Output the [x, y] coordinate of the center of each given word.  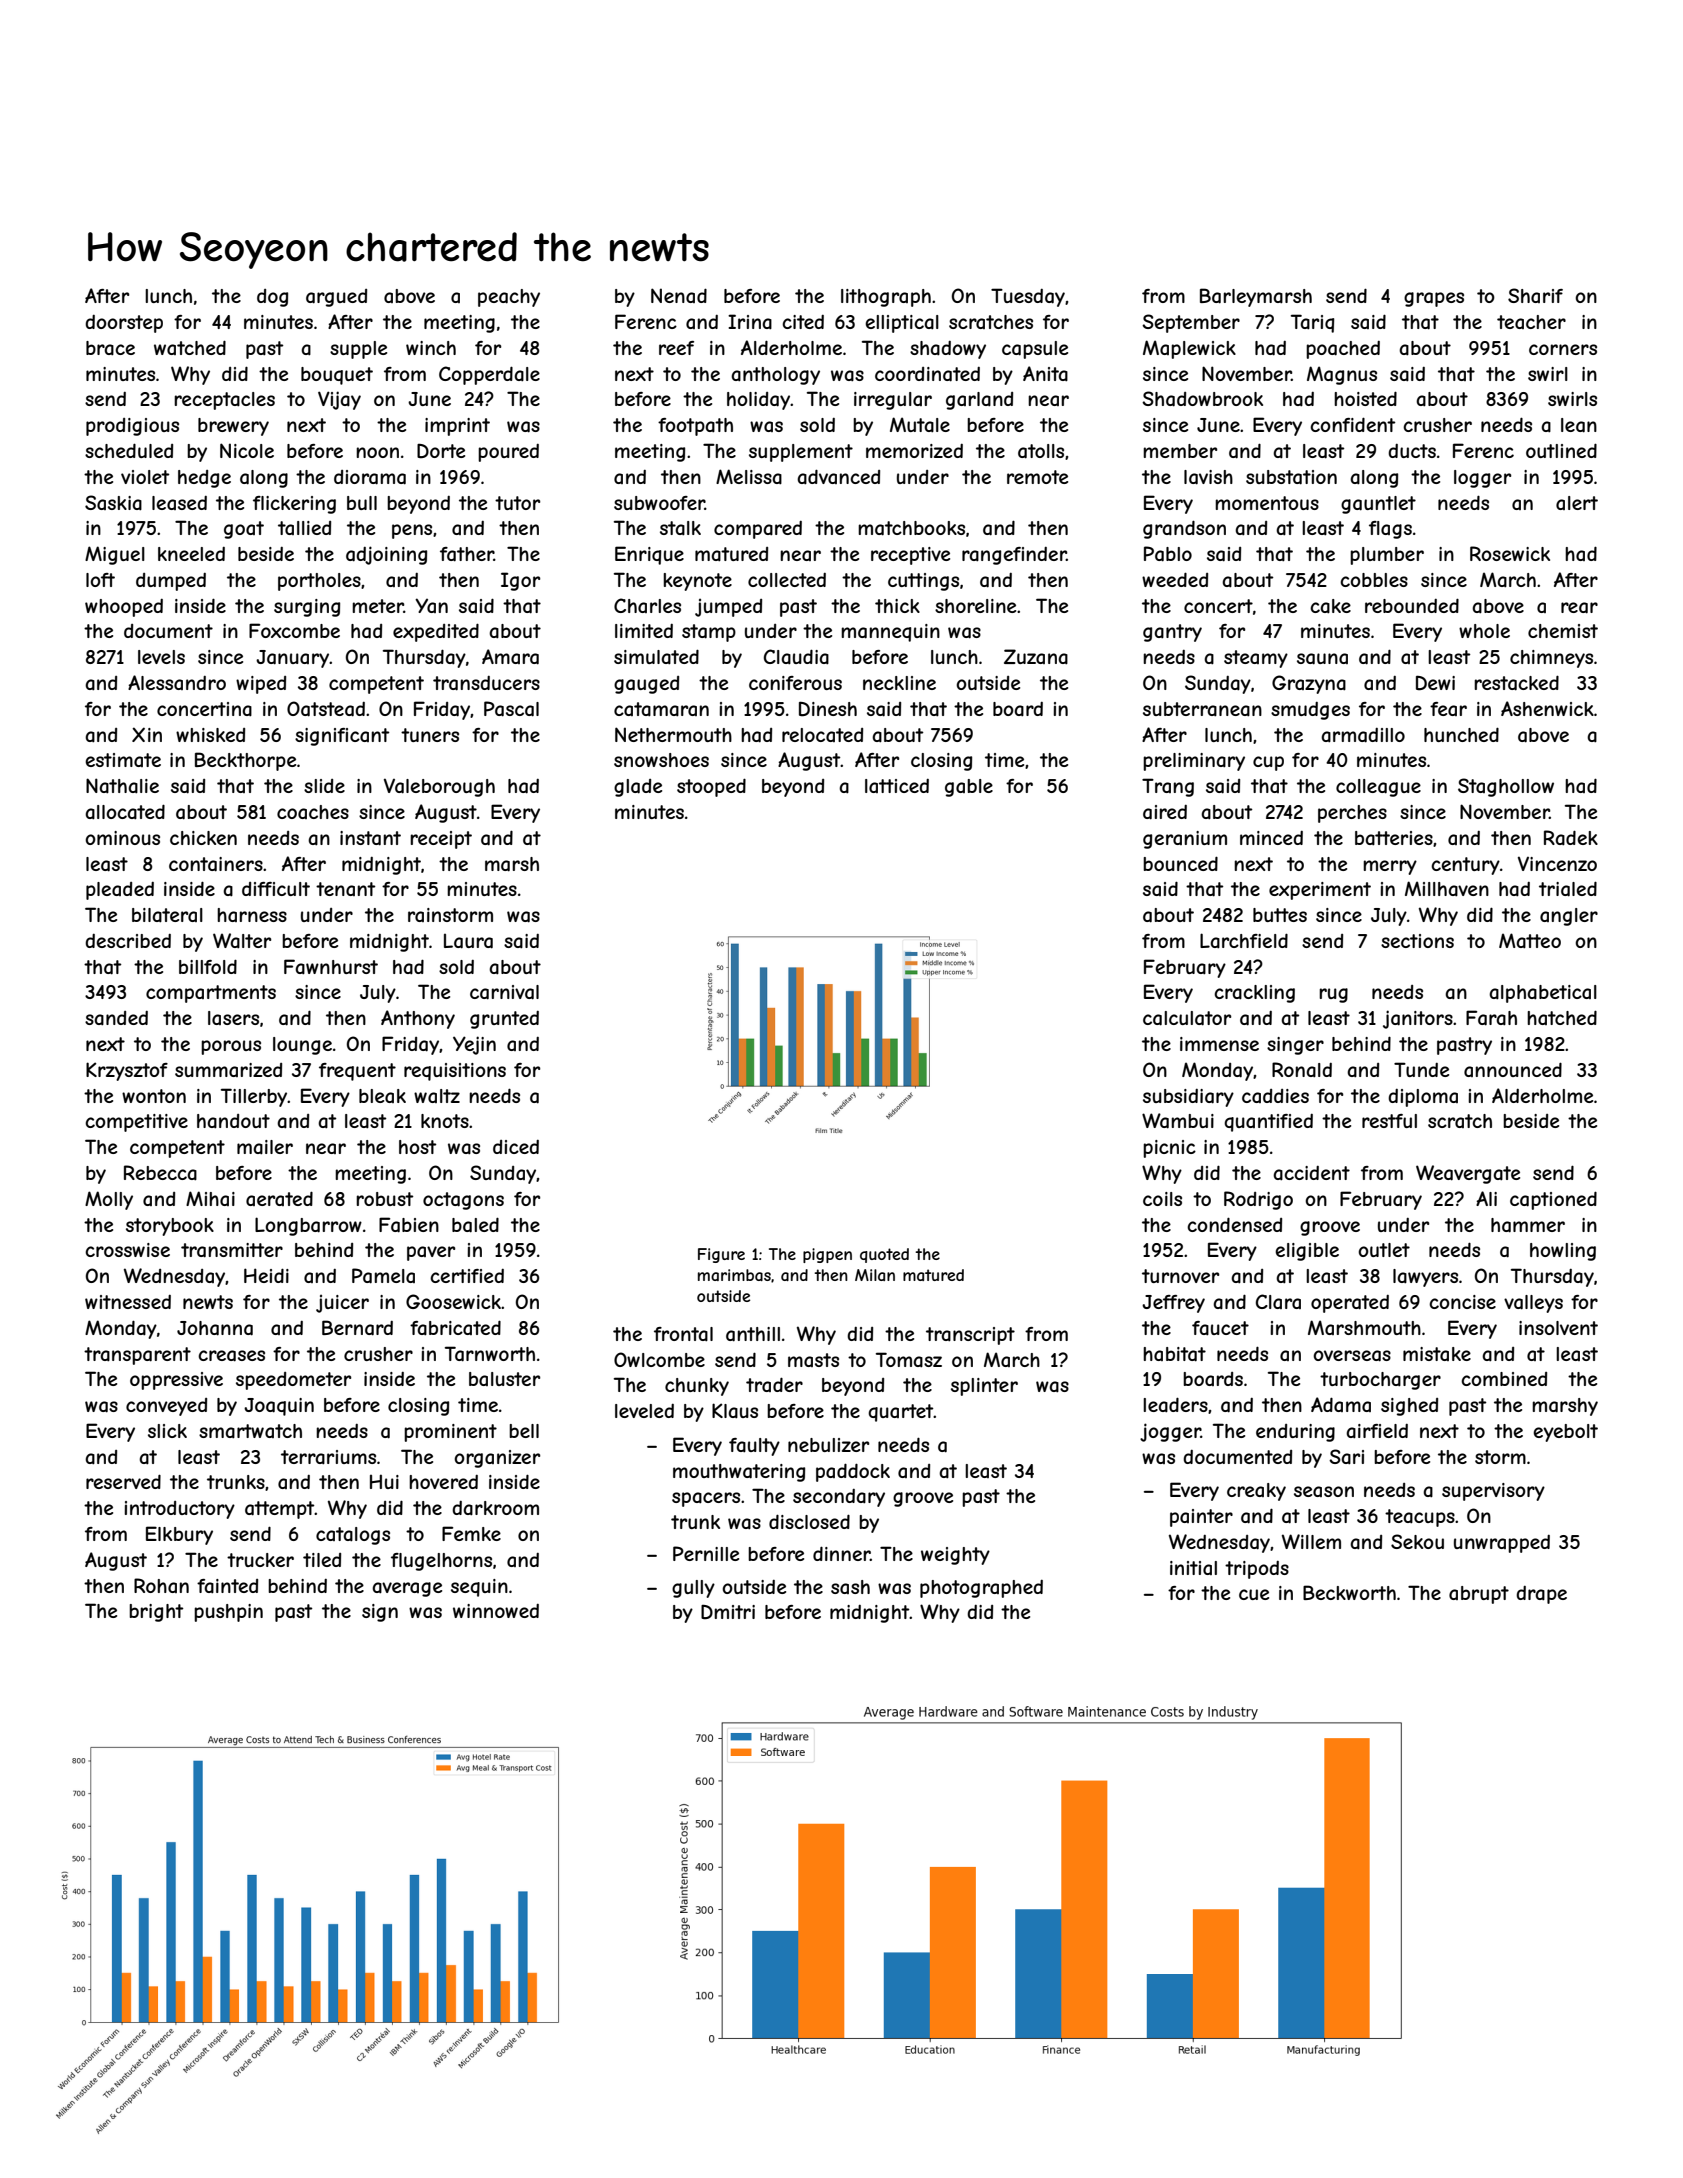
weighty [955, 1556]
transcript [970, 1336]
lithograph [886, 298]
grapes [1434, 299]
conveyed [166, 1407]
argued [336, 298]
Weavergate [1468, 1174]
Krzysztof [127, 1071]
